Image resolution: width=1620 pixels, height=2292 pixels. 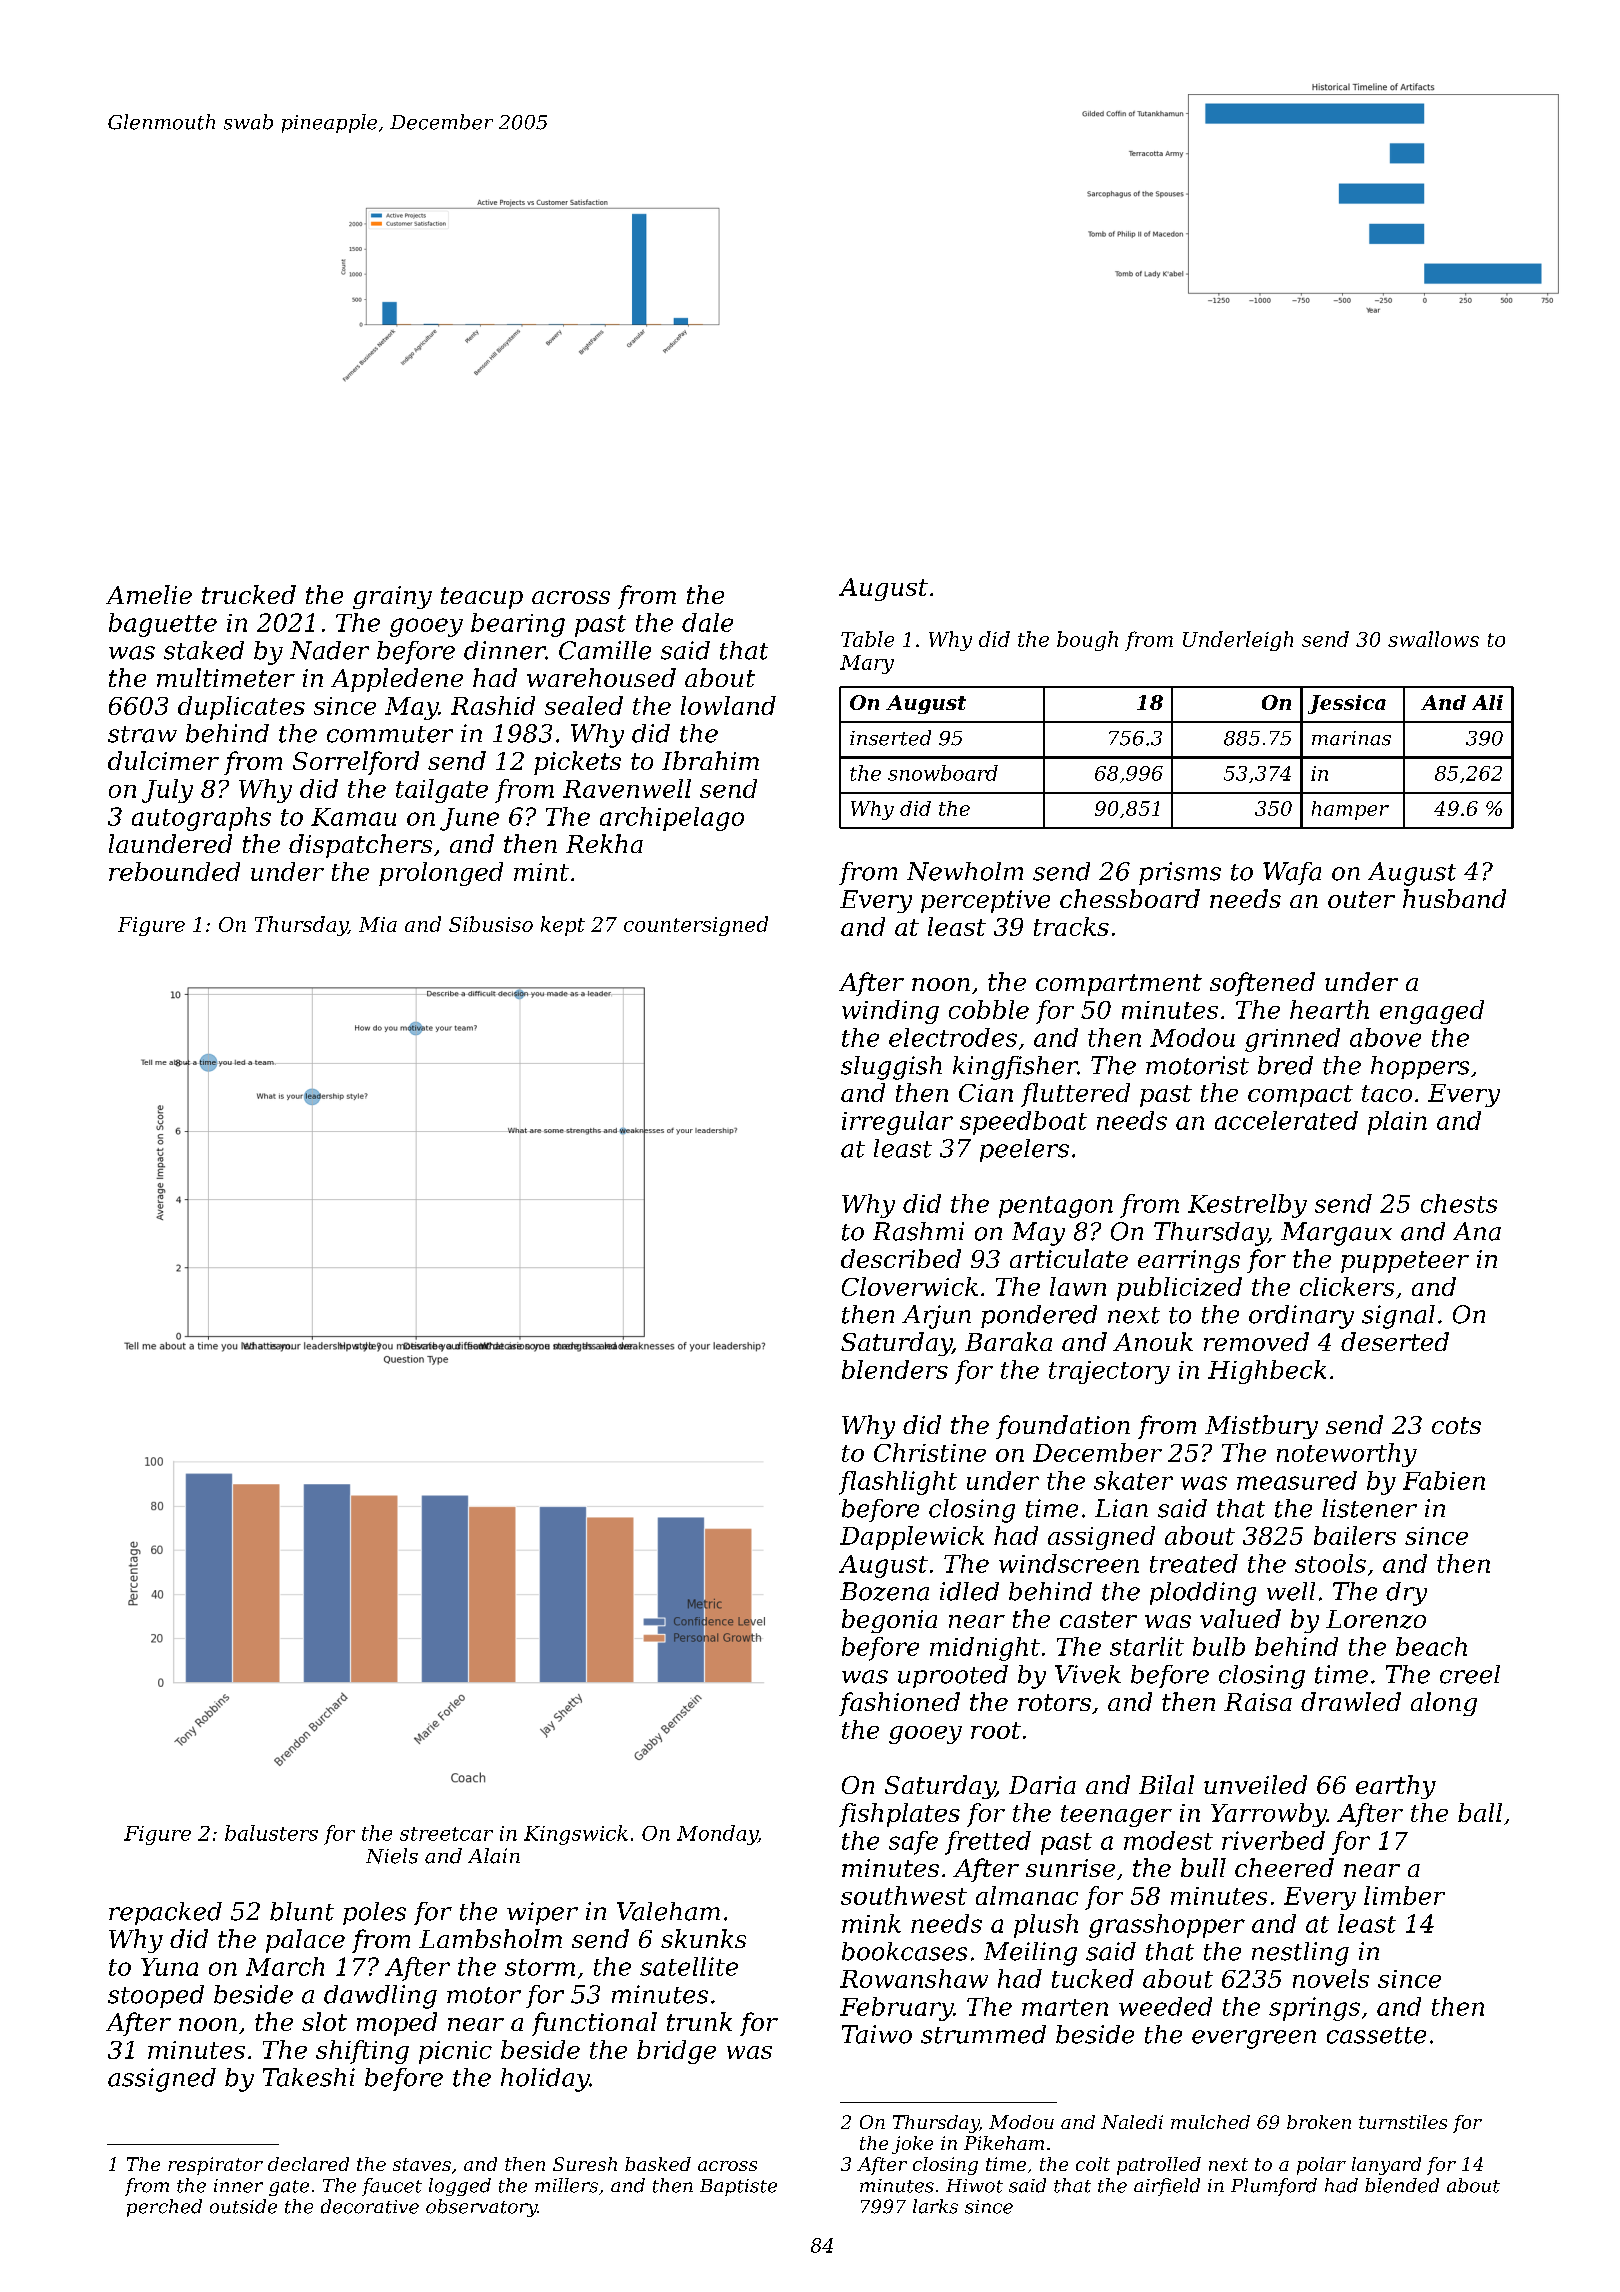 I want to click on kept, so click(x=563, y=926).
